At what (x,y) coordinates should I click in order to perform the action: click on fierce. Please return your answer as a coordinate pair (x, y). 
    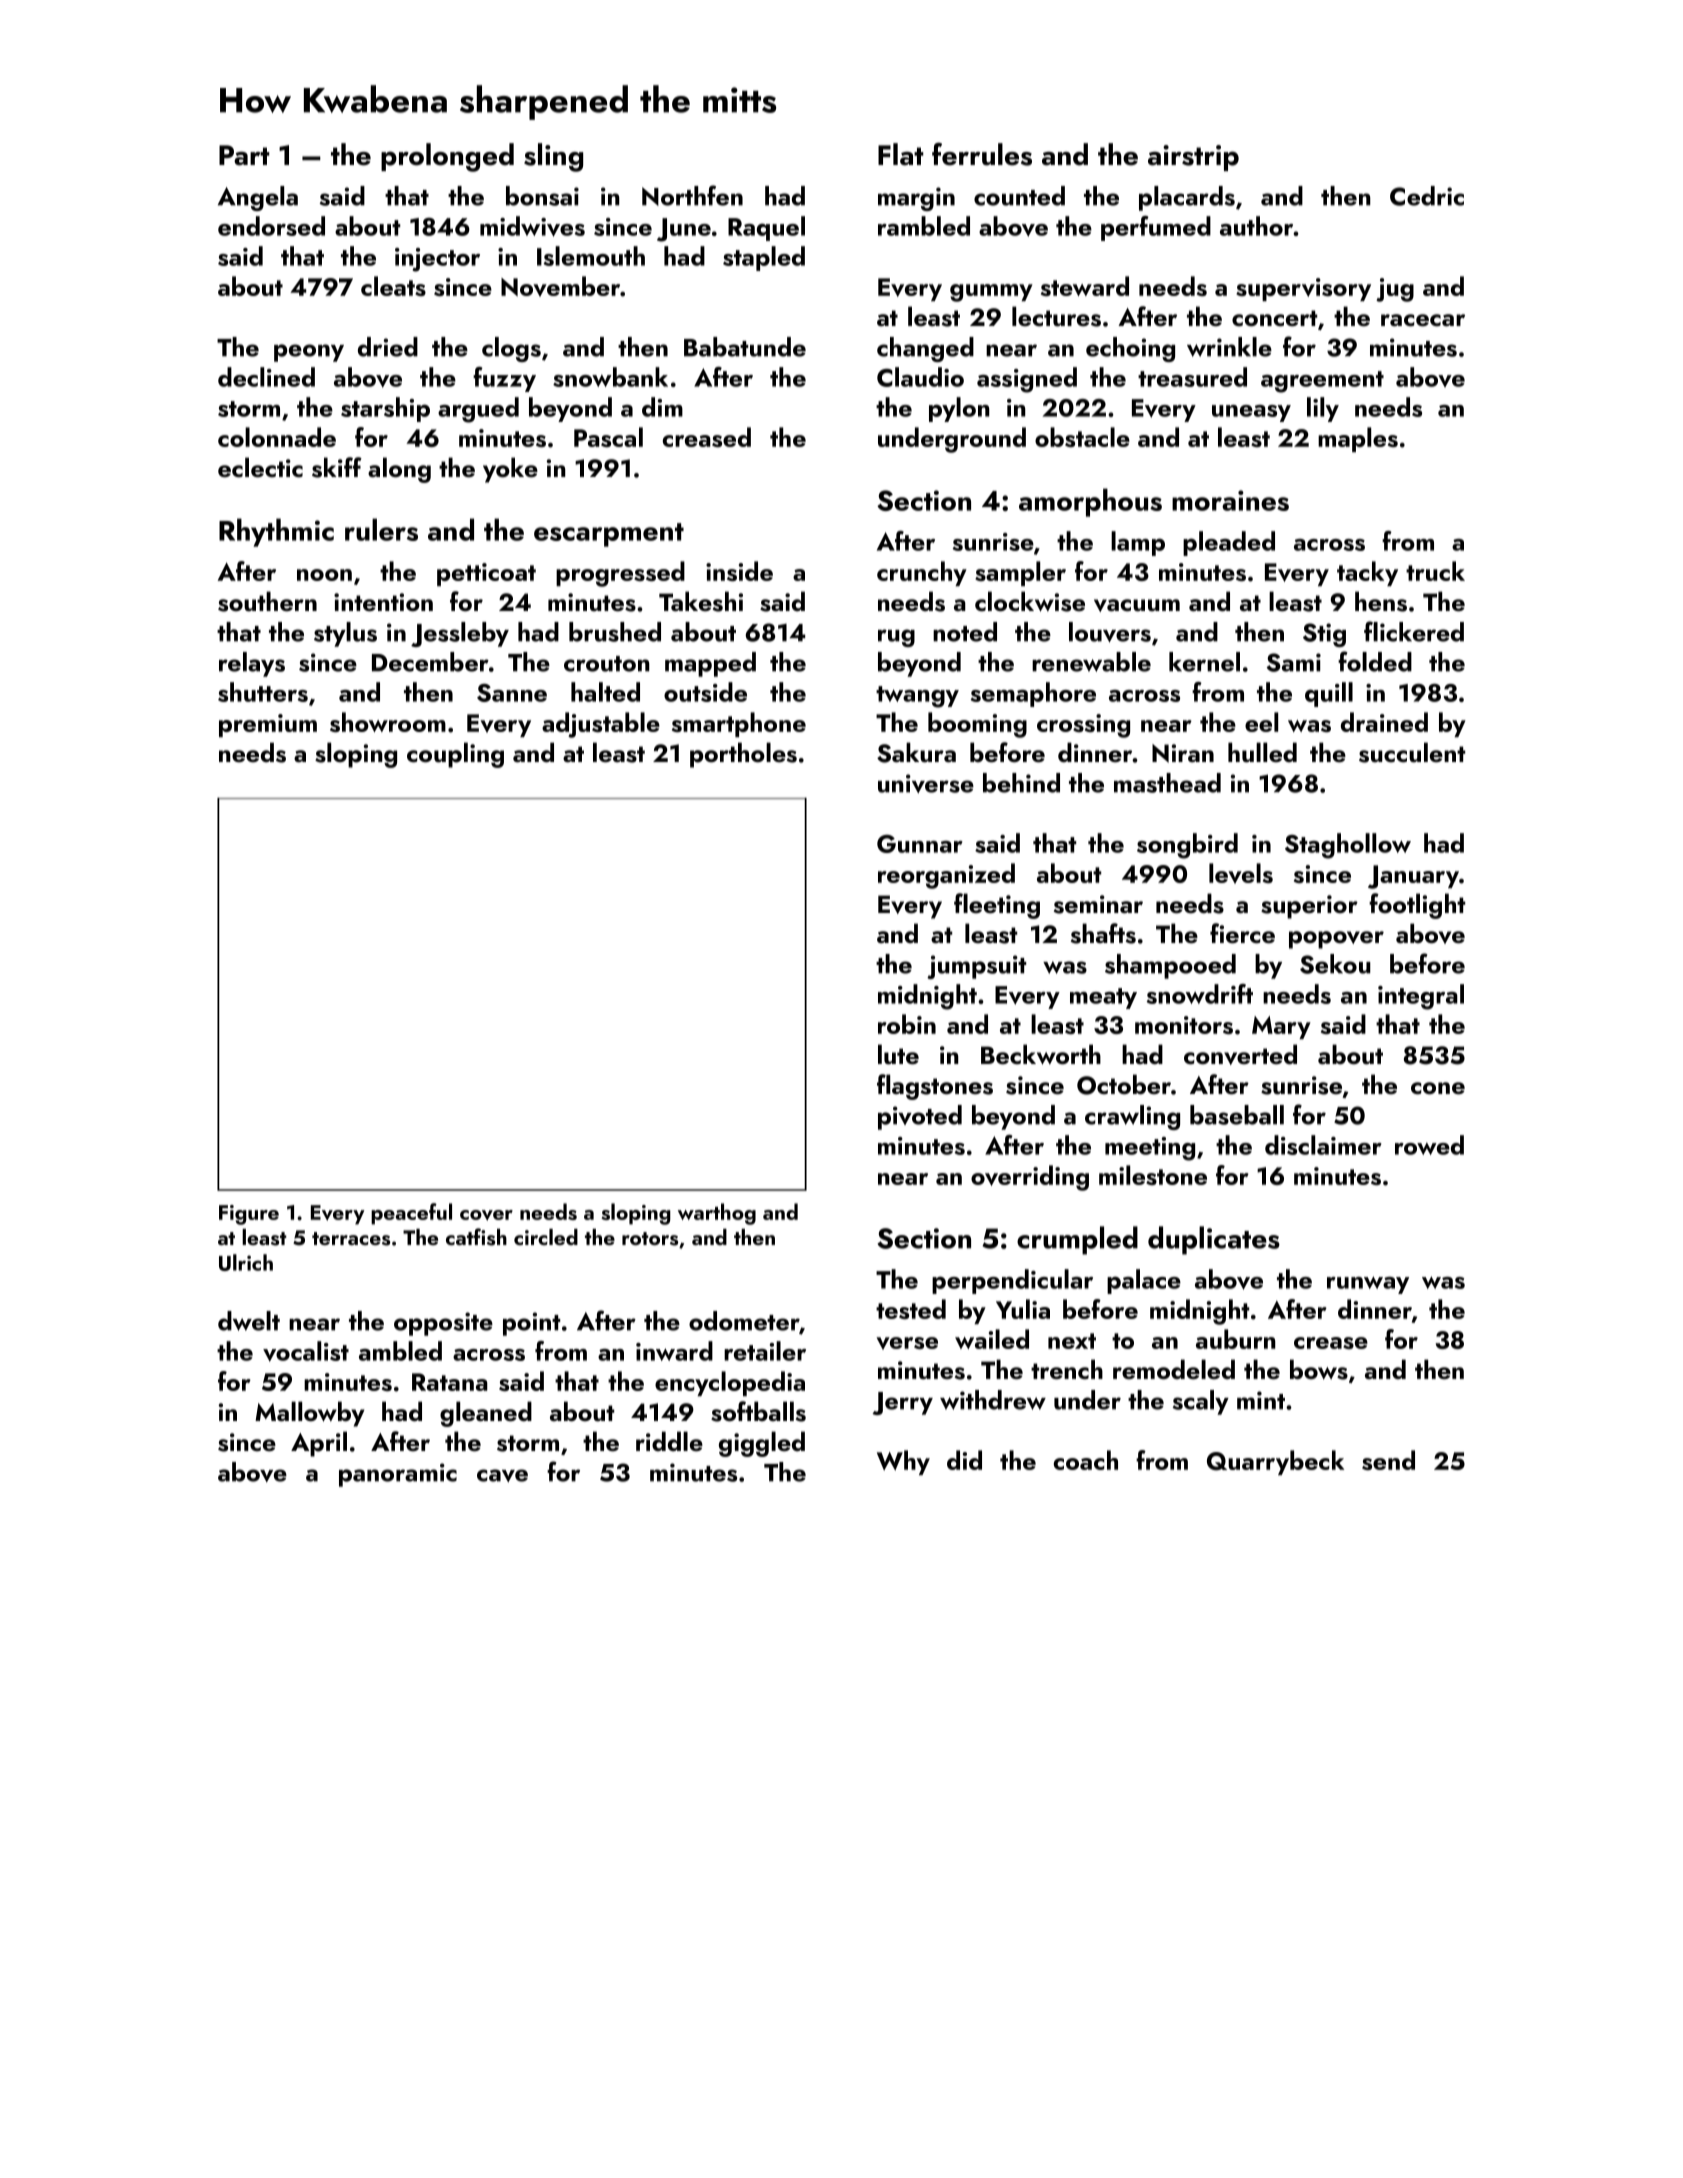
    Looking at the image, I should click on (1242, 933).
